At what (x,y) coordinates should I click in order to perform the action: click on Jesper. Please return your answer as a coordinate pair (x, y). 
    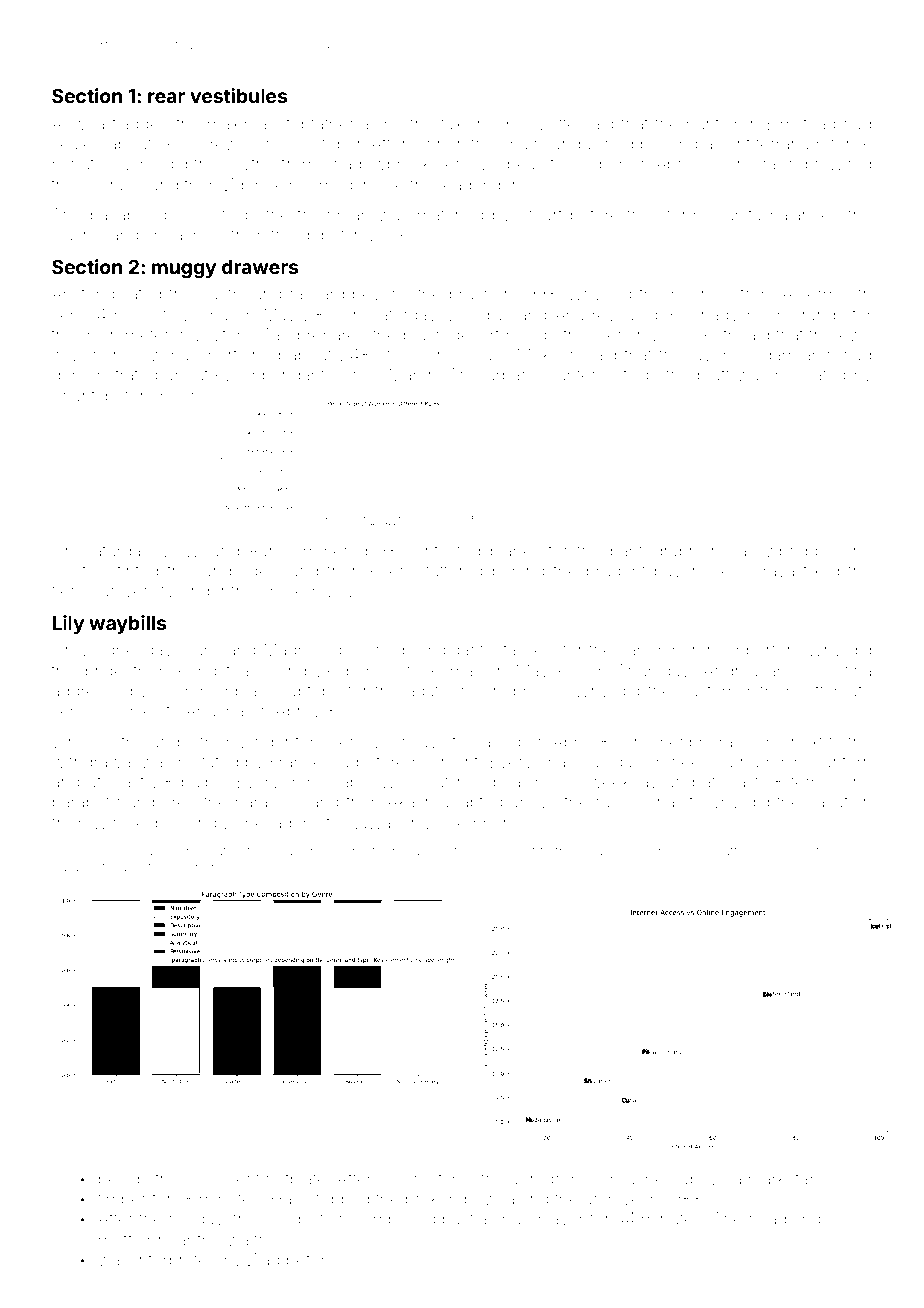
    Looking at the image, I should click on (597, 165).
